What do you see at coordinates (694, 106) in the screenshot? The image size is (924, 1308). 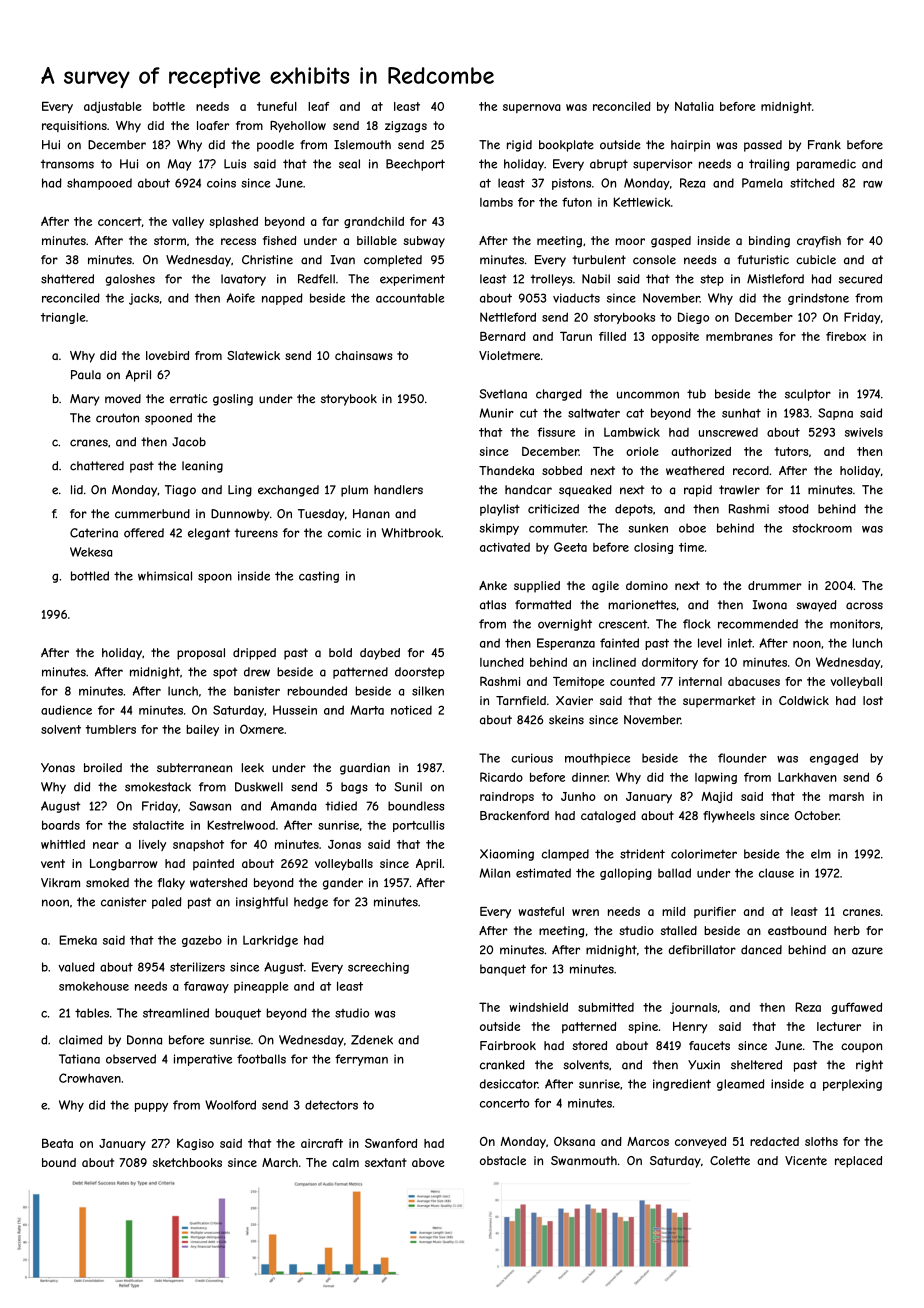 I see `Natalia` at bounding box center [694, 106].
